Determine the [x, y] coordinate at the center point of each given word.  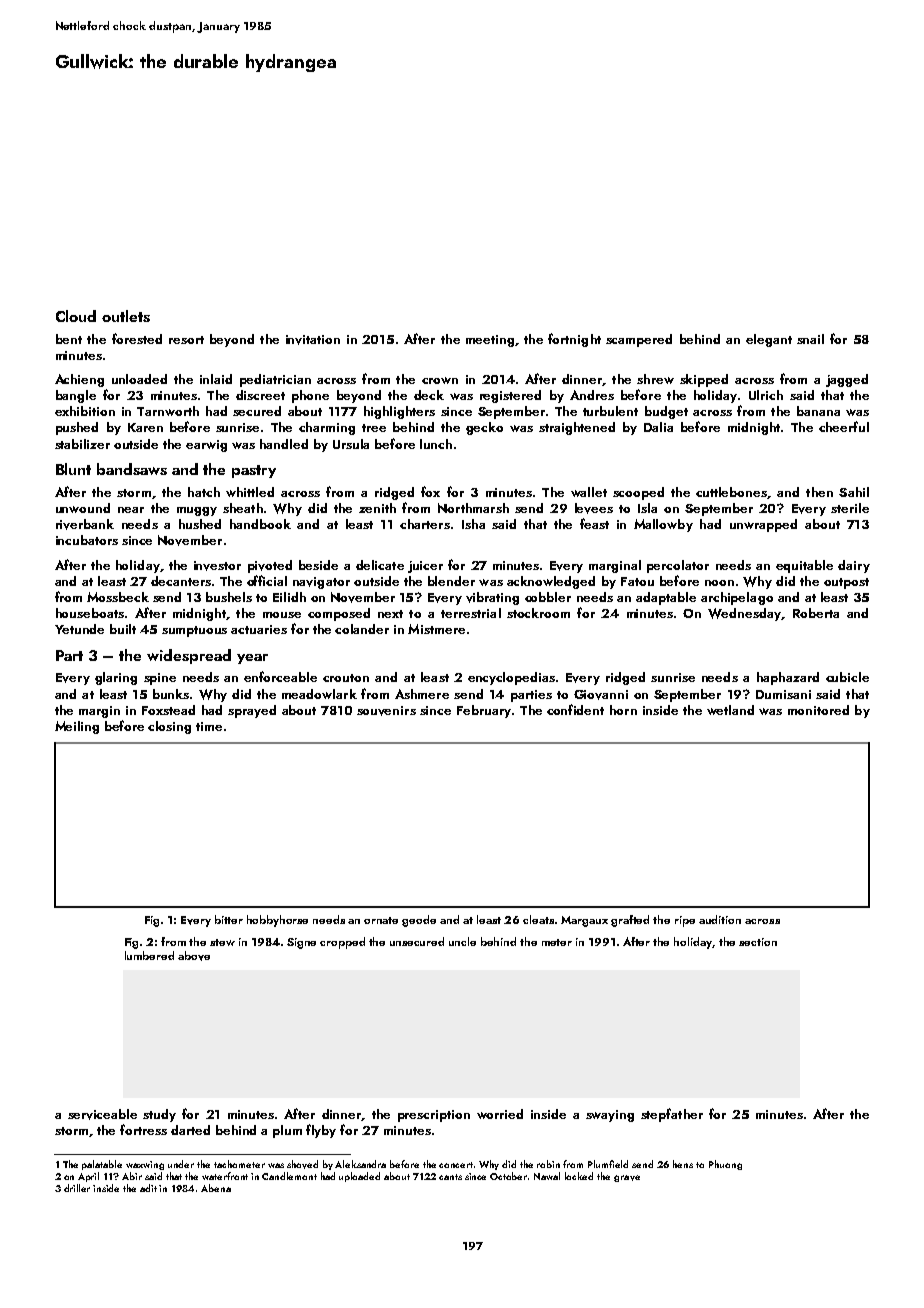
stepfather [672, 1115]
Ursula [351, 444]
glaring [116, 678]
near [131, 510]
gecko [484, 428]
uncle [462, 941]
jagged [847, 380]
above [194, 956]
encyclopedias [511, 678]
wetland [730, 710]
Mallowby [663, 525]
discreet [260, 395]
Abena [216, 1188]
